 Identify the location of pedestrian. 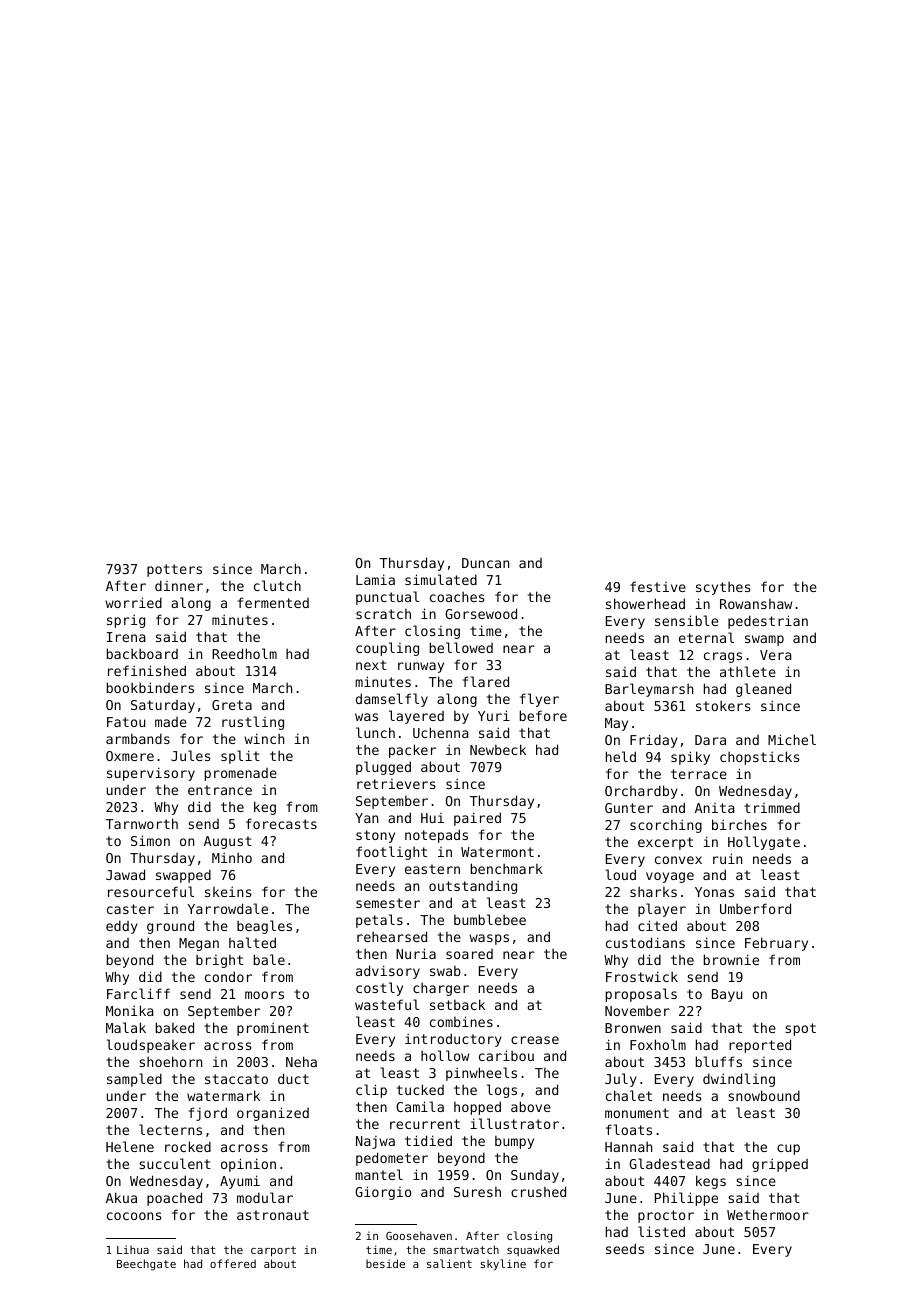
(768, 622).
